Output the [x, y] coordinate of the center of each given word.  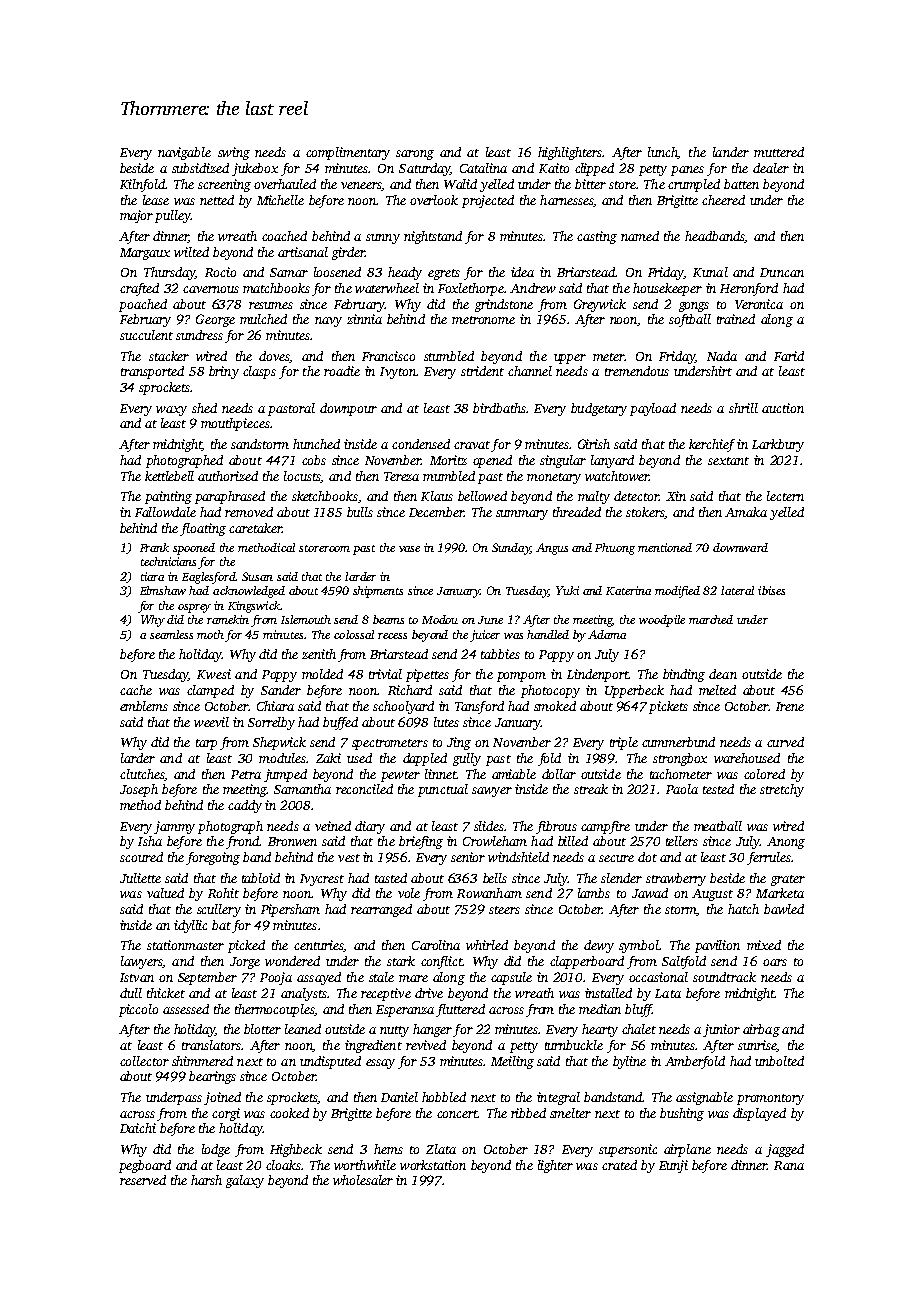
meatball [718, 826]
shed [204, 408]
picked [246, 946]
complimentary [348, 153]
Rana [789, 1165]
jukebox [255, 169]
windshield [518, 857]
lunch [663, 153]
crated [619, 1165]
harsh [206, 1180]
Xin [676, 496]
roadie [342, 371]
